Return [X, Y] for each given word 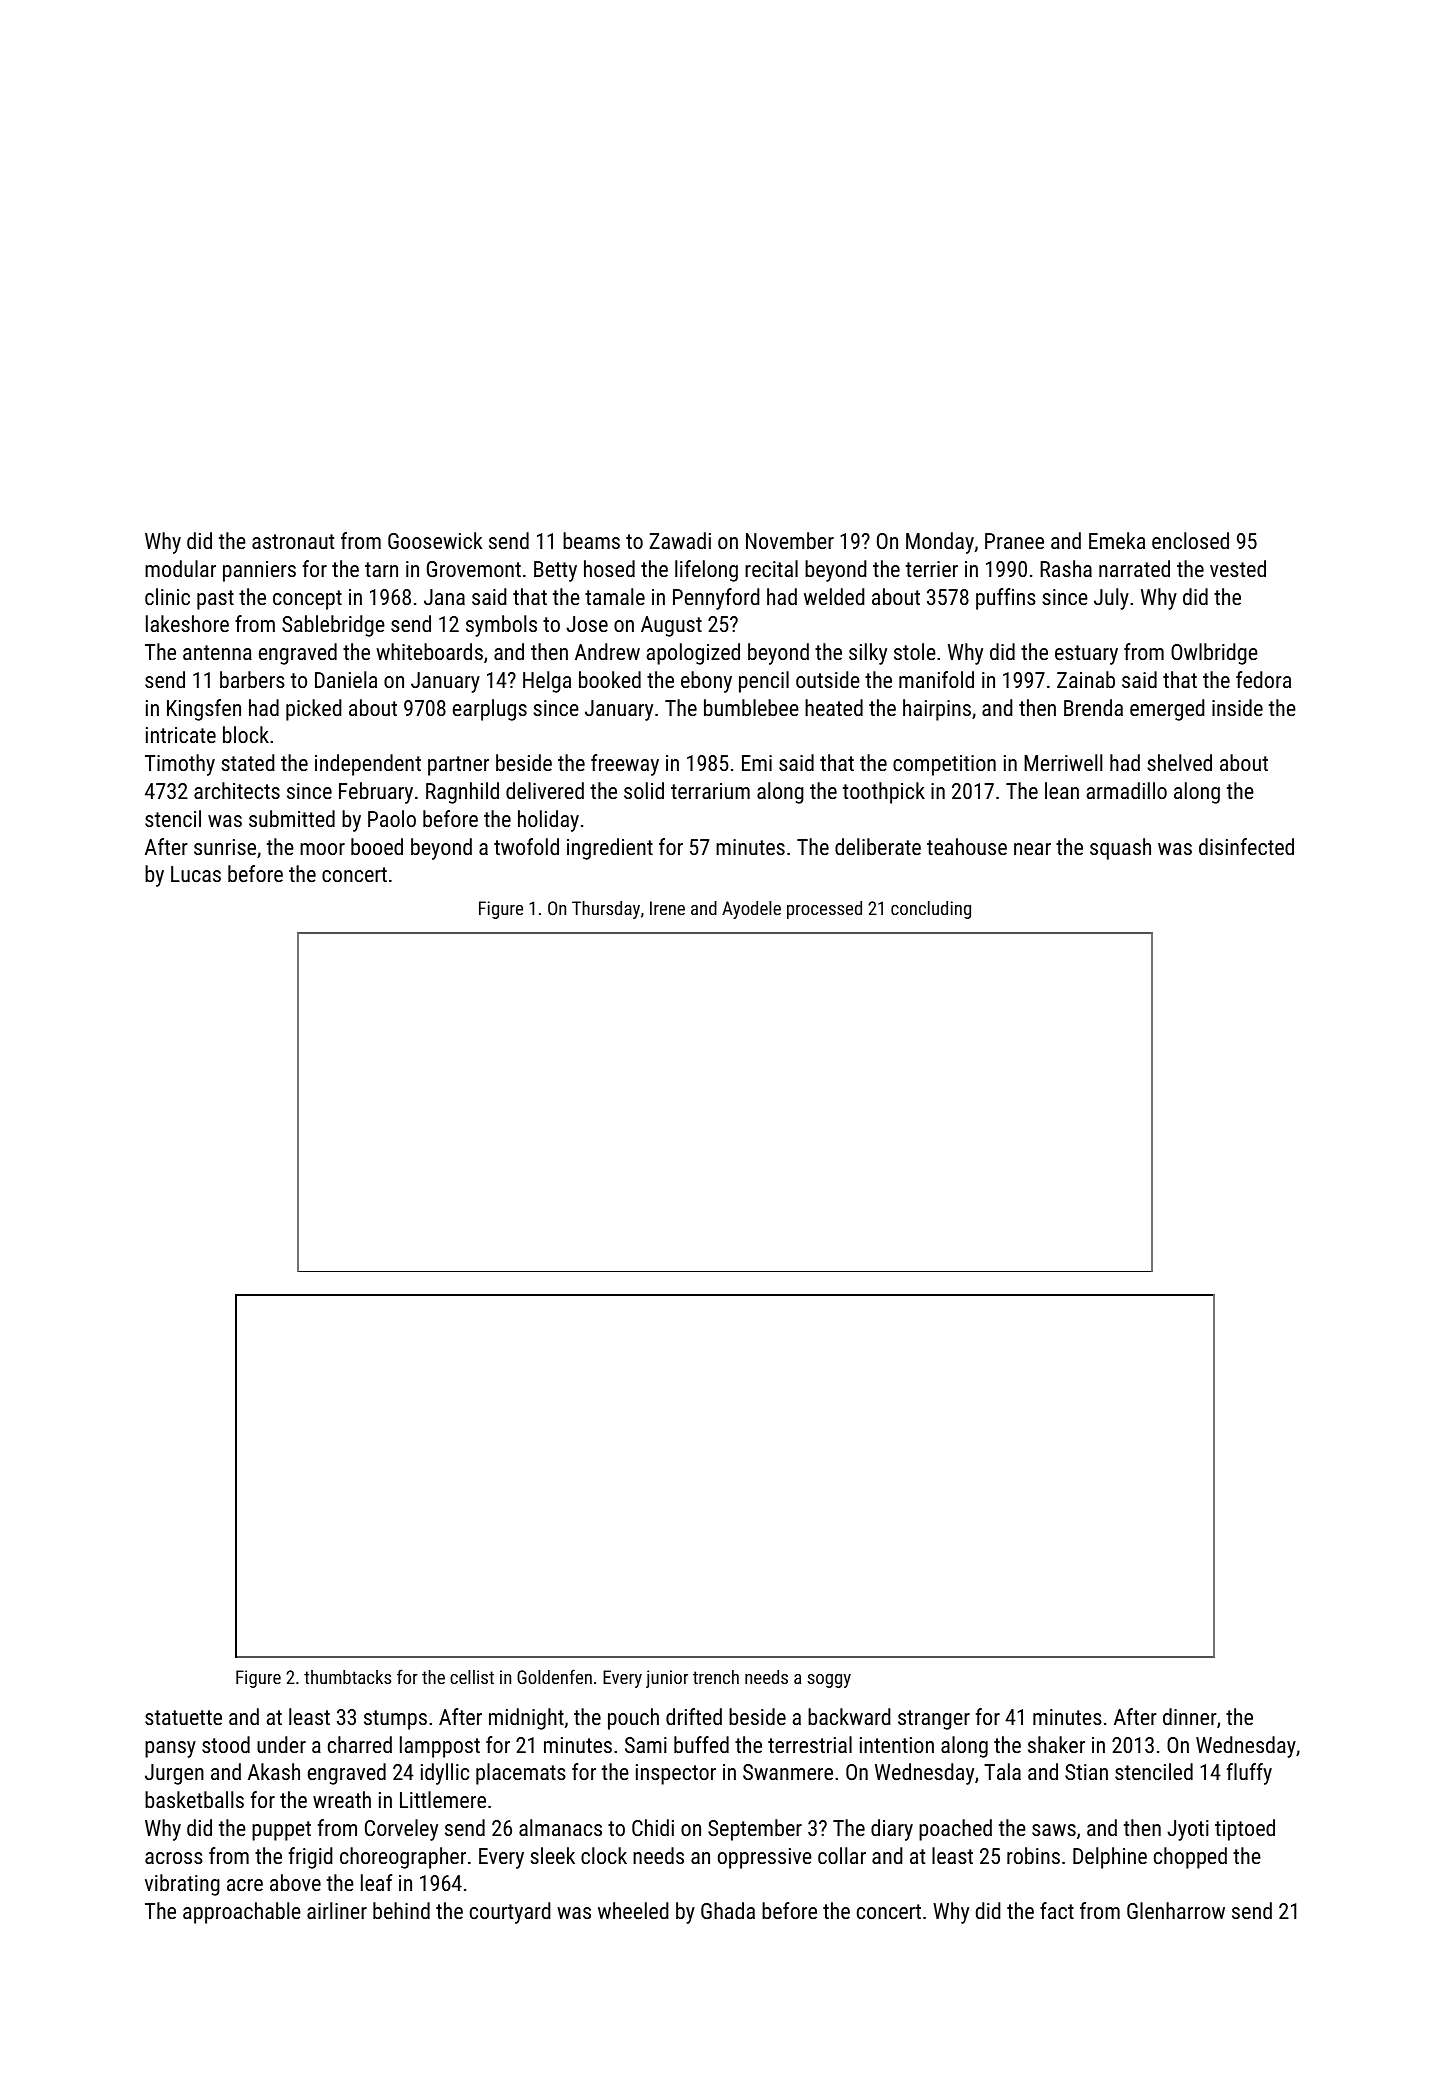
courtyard [510, 1913]
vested [1238, 568]
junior [667, 1679]
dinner [1190, 1716]
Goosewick [435, 540]
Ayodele [751, 910]
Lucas [196, 874]
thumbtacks [347, 1677]
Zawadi [680, 540]
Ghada [728, 1910]
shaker [1056, 1744]
